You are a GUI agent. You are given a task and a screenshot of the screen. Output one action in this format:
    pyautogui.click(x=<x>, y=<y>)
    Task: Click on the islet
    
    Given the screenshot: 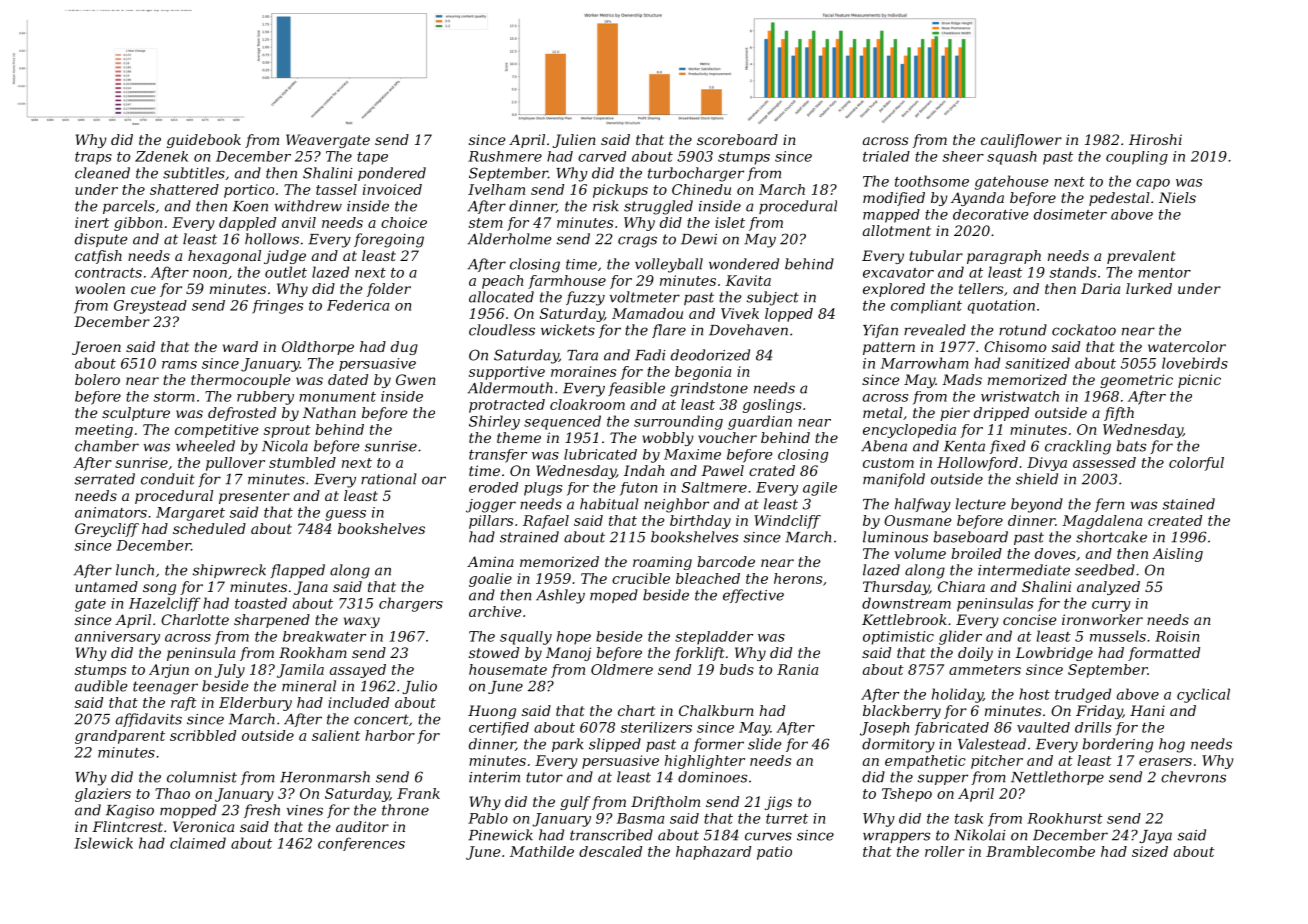 What is the action you would take?
    pyautogui.click(x=730, y=222)
